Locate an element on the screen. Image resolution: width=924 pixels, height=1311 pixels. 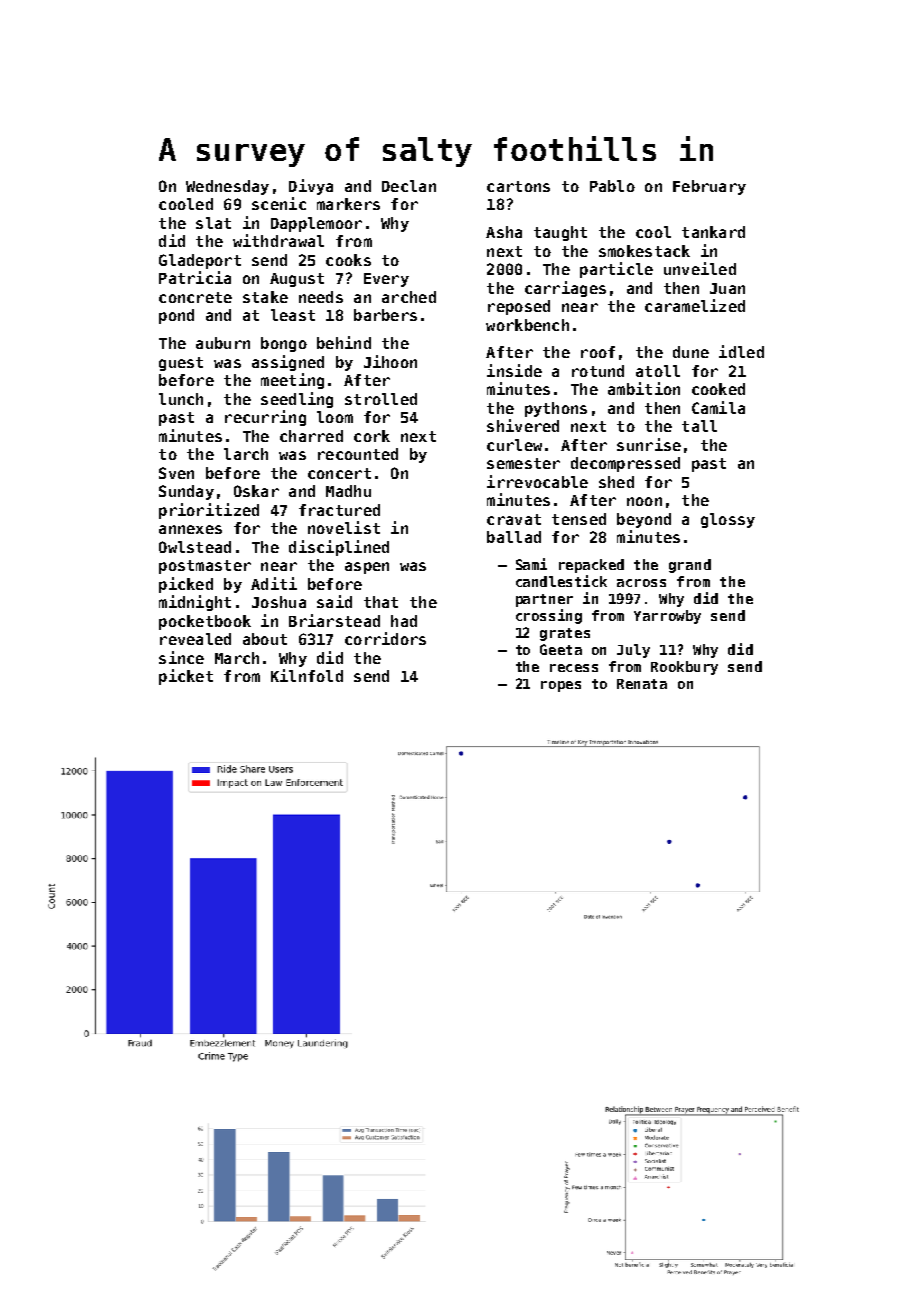
slat is located at coordinates (213, 223).
